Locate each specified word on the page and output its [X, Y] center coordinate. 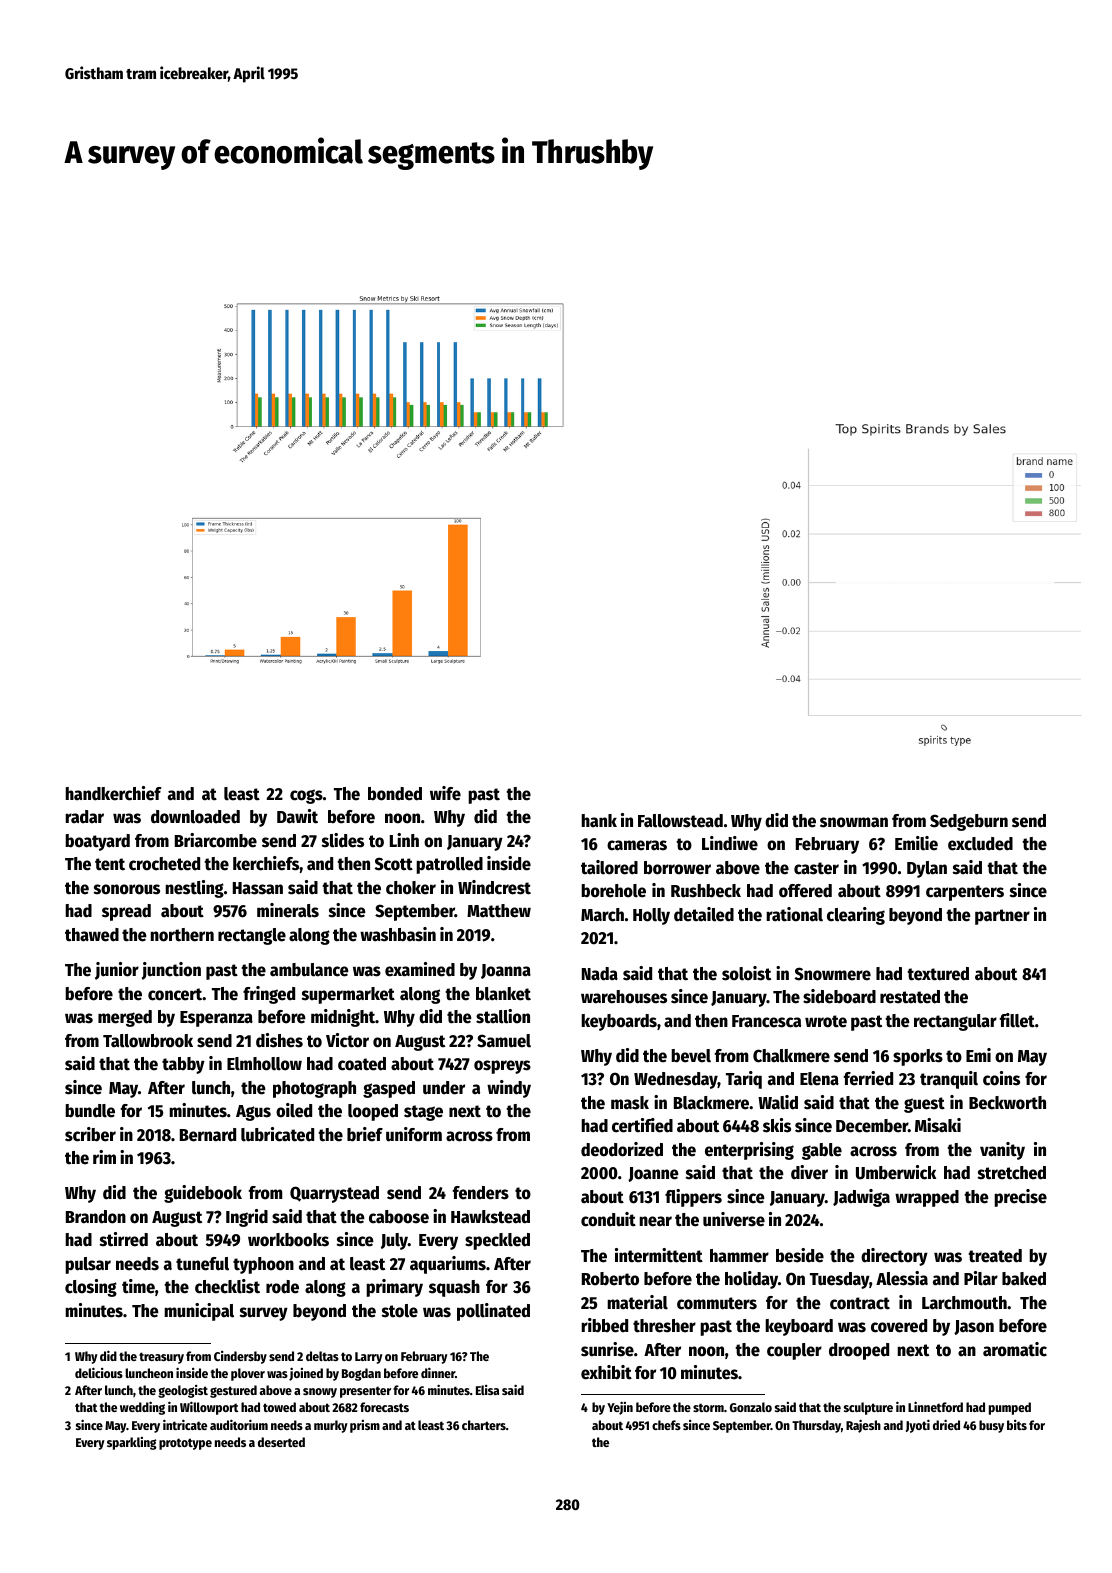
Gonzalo [751, 1407]
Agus [253, 1113]
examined [420, 969]
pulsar [88, 1265]
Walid [778, 1102]
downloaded [195, 817]
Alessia [902, 1278]
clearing [856, 916]
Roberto [610, 1279]
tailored [609, 867]
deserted [281, 1442]
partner [1002, 917]
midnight [343, 1018]
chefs [666, 1425]
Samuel [504, 1041]
